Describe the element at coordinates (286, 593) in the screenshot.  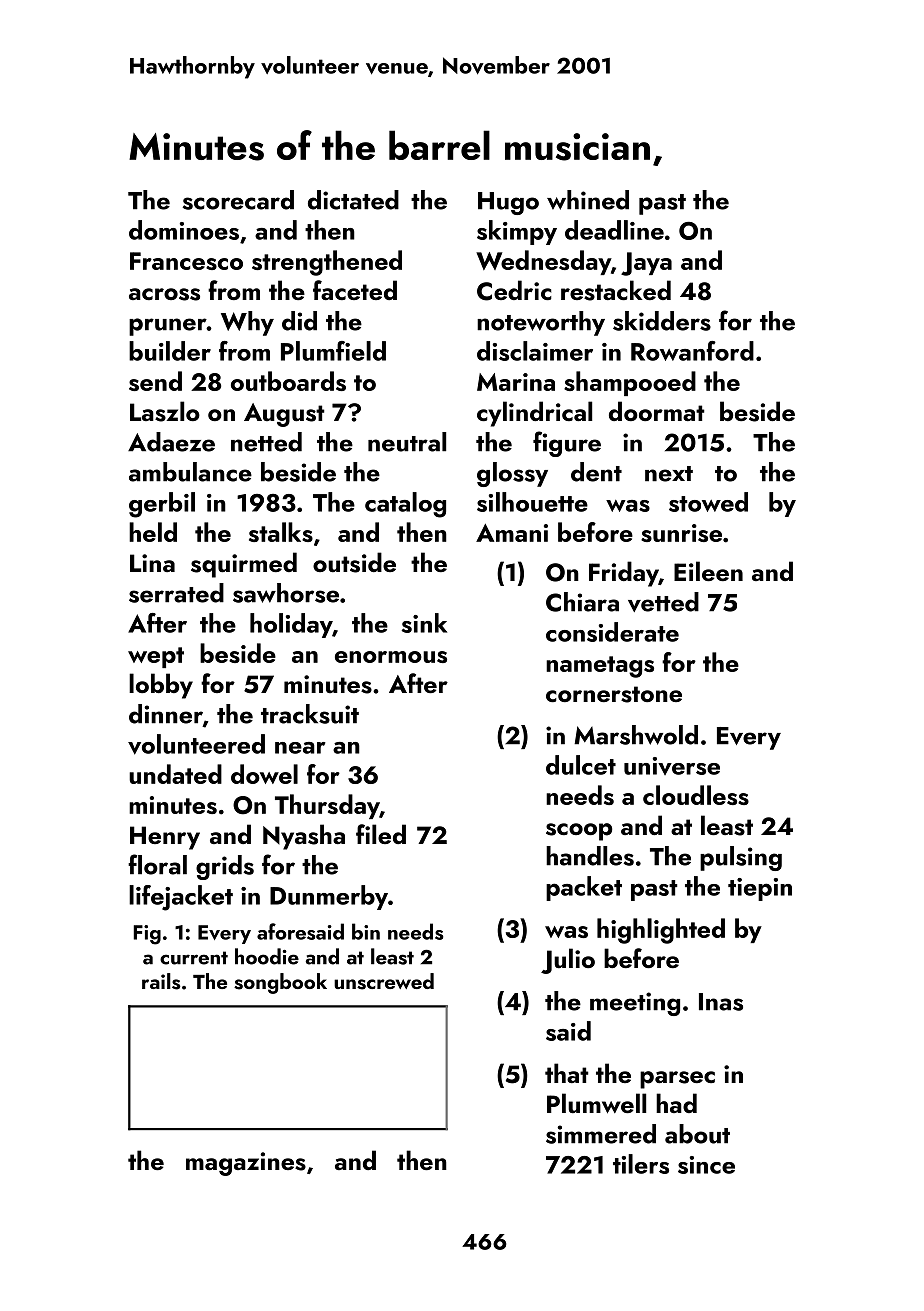
I see `sawhorse` at that location.
